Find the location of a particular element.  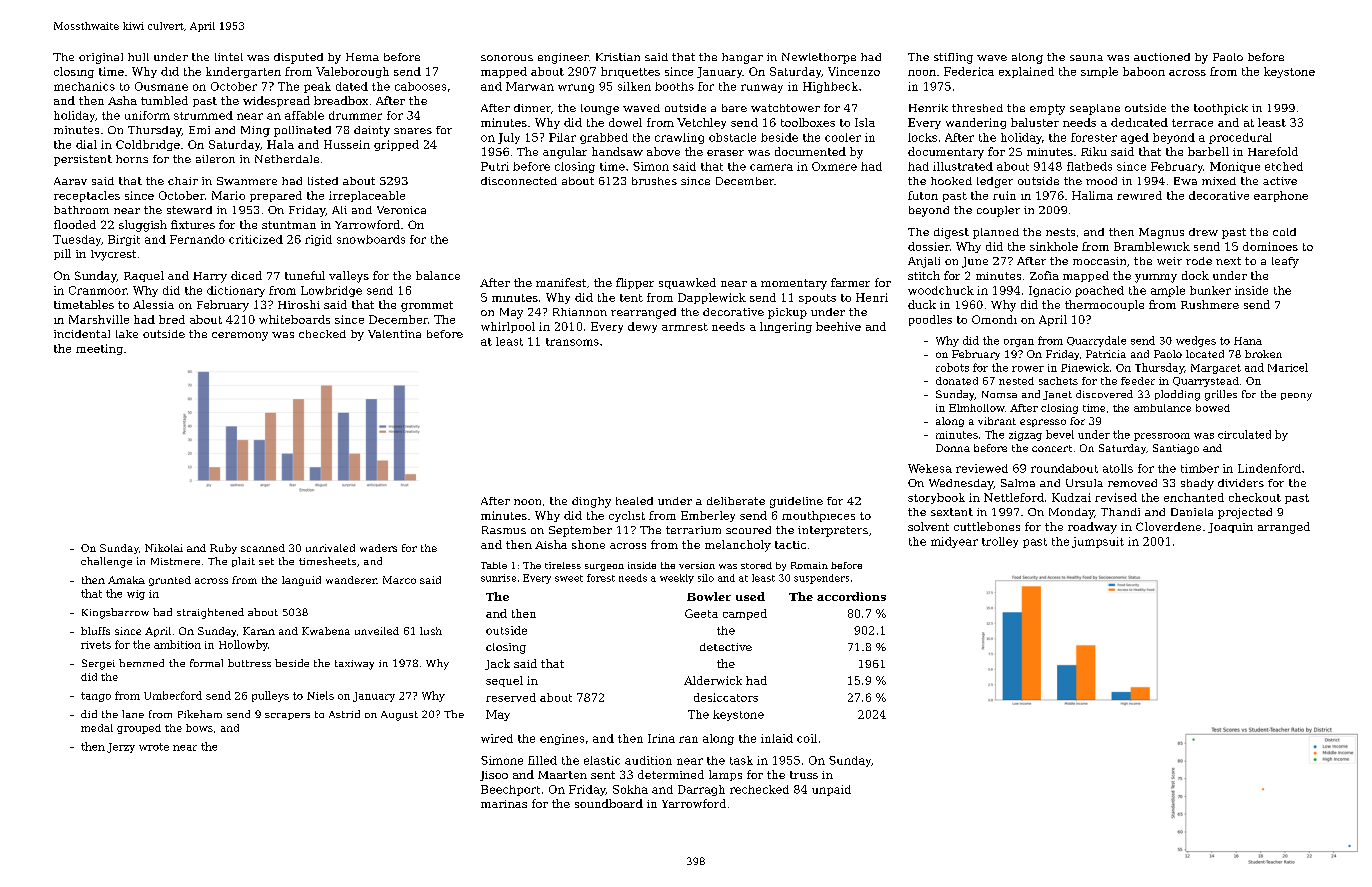

brushes is located at coordinates (654, 181).
